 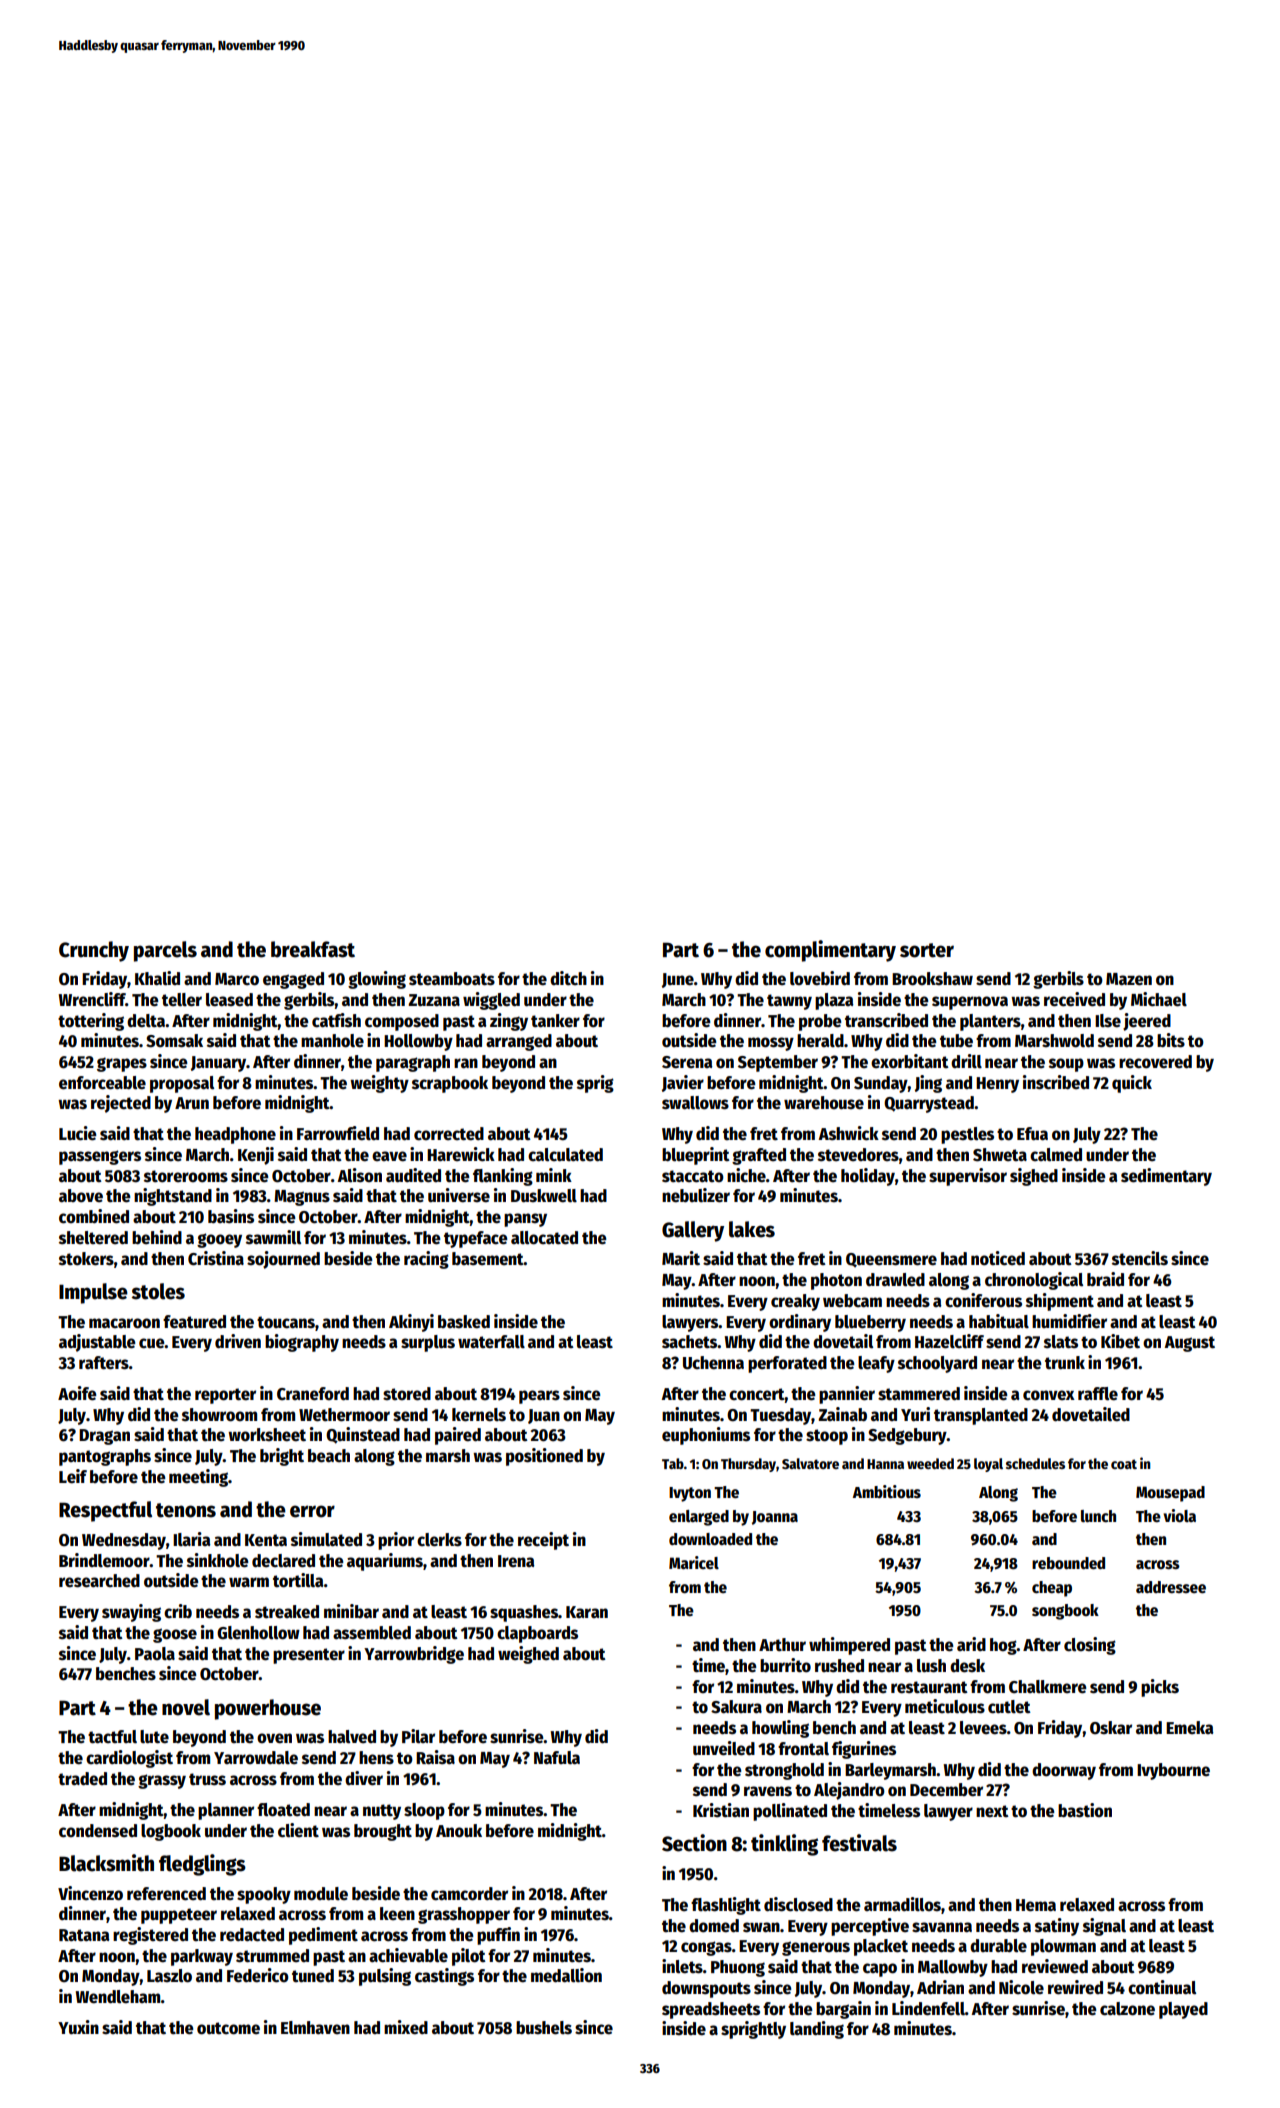 I want to click on Joanna, so click(x=775, y=1518).
